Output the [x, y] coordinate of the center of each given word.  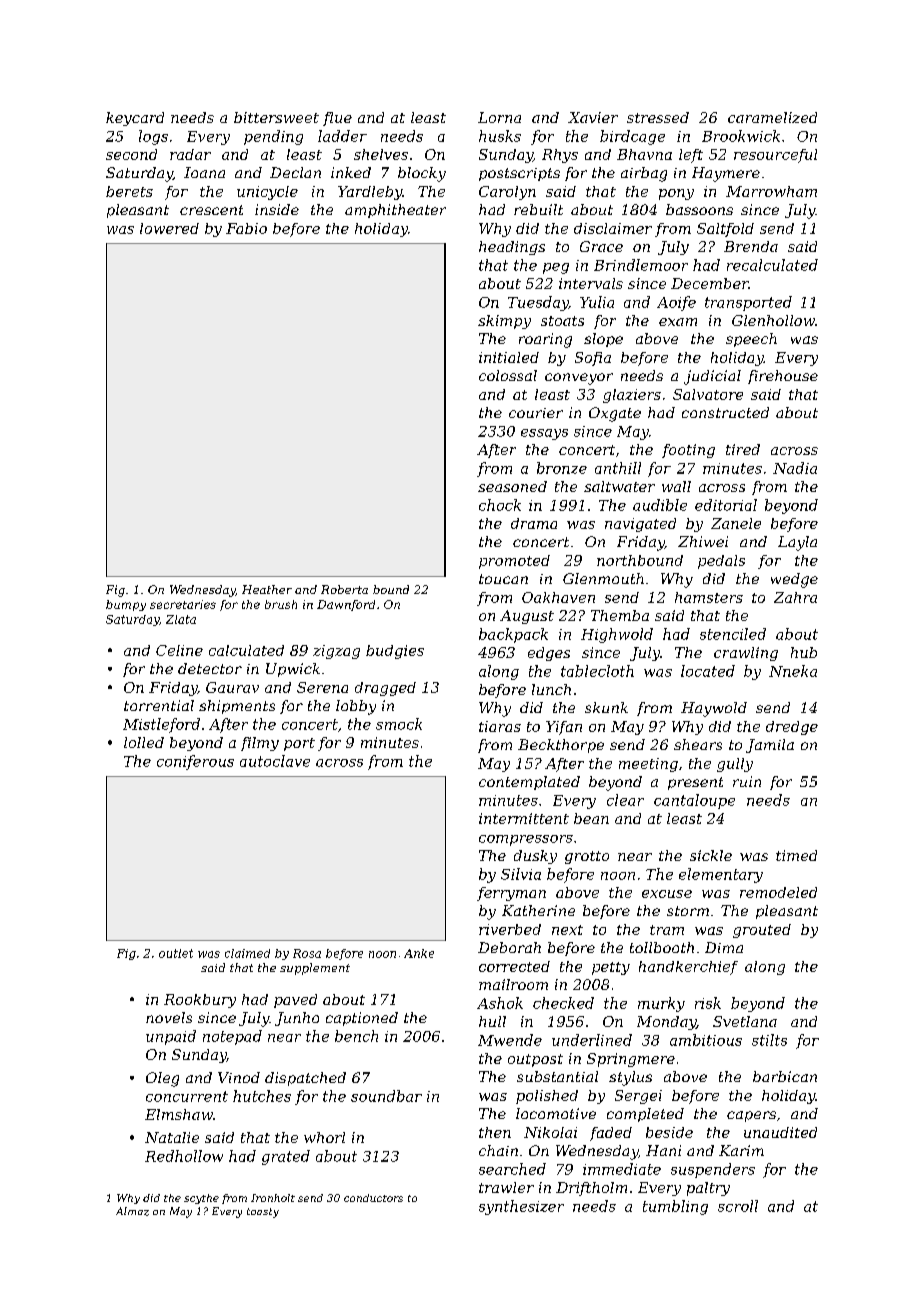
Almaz [132, 1211]
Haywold [714, 709]
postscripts [519, 174]
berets [129, 191]
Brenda [751, 246]
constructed [725, 412]
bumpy [126, 605]
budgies [395, 652]
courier [536, 413]
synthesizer [521, 1207]
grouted [762, 931]
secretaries [183, 604]
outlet [176, 953]
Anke [419, 953]
